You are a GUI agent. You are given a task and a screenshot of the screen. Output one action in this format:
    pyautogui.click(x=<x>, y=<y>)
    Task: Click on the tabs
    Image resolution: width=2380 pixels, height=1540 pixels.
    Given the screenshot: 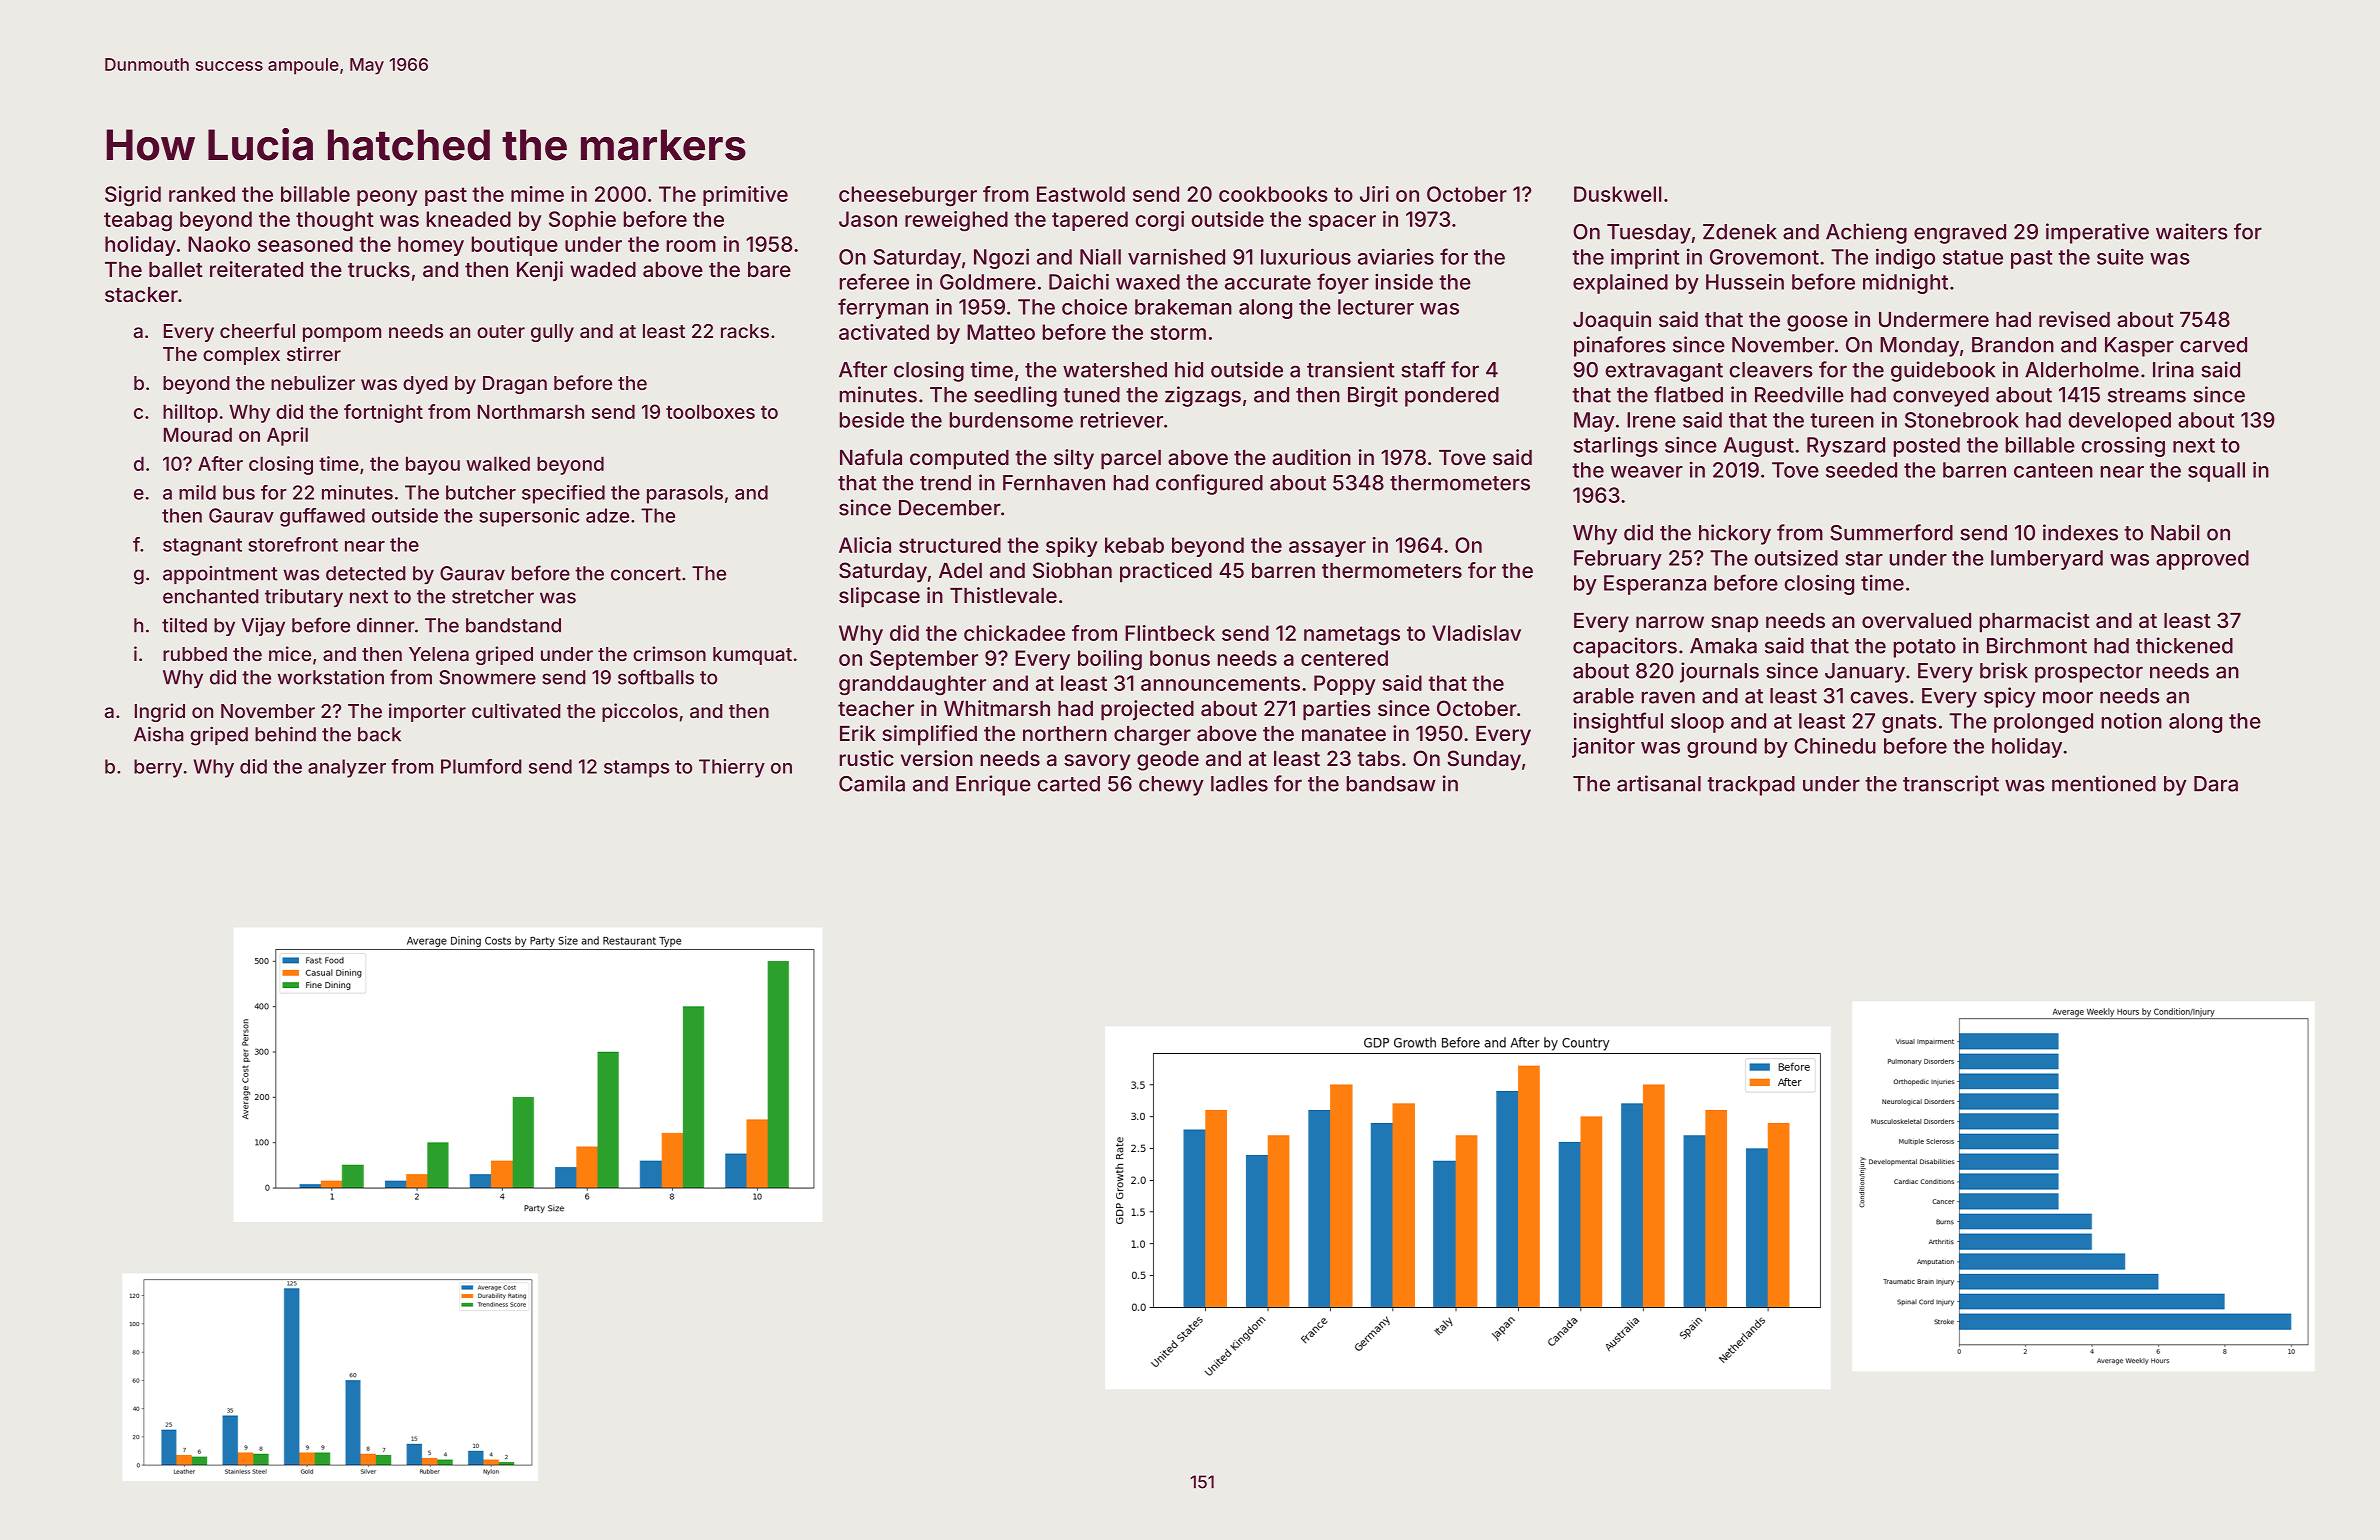 What is the action you would take?
    pyautogui.click(x=1378, y=758)
